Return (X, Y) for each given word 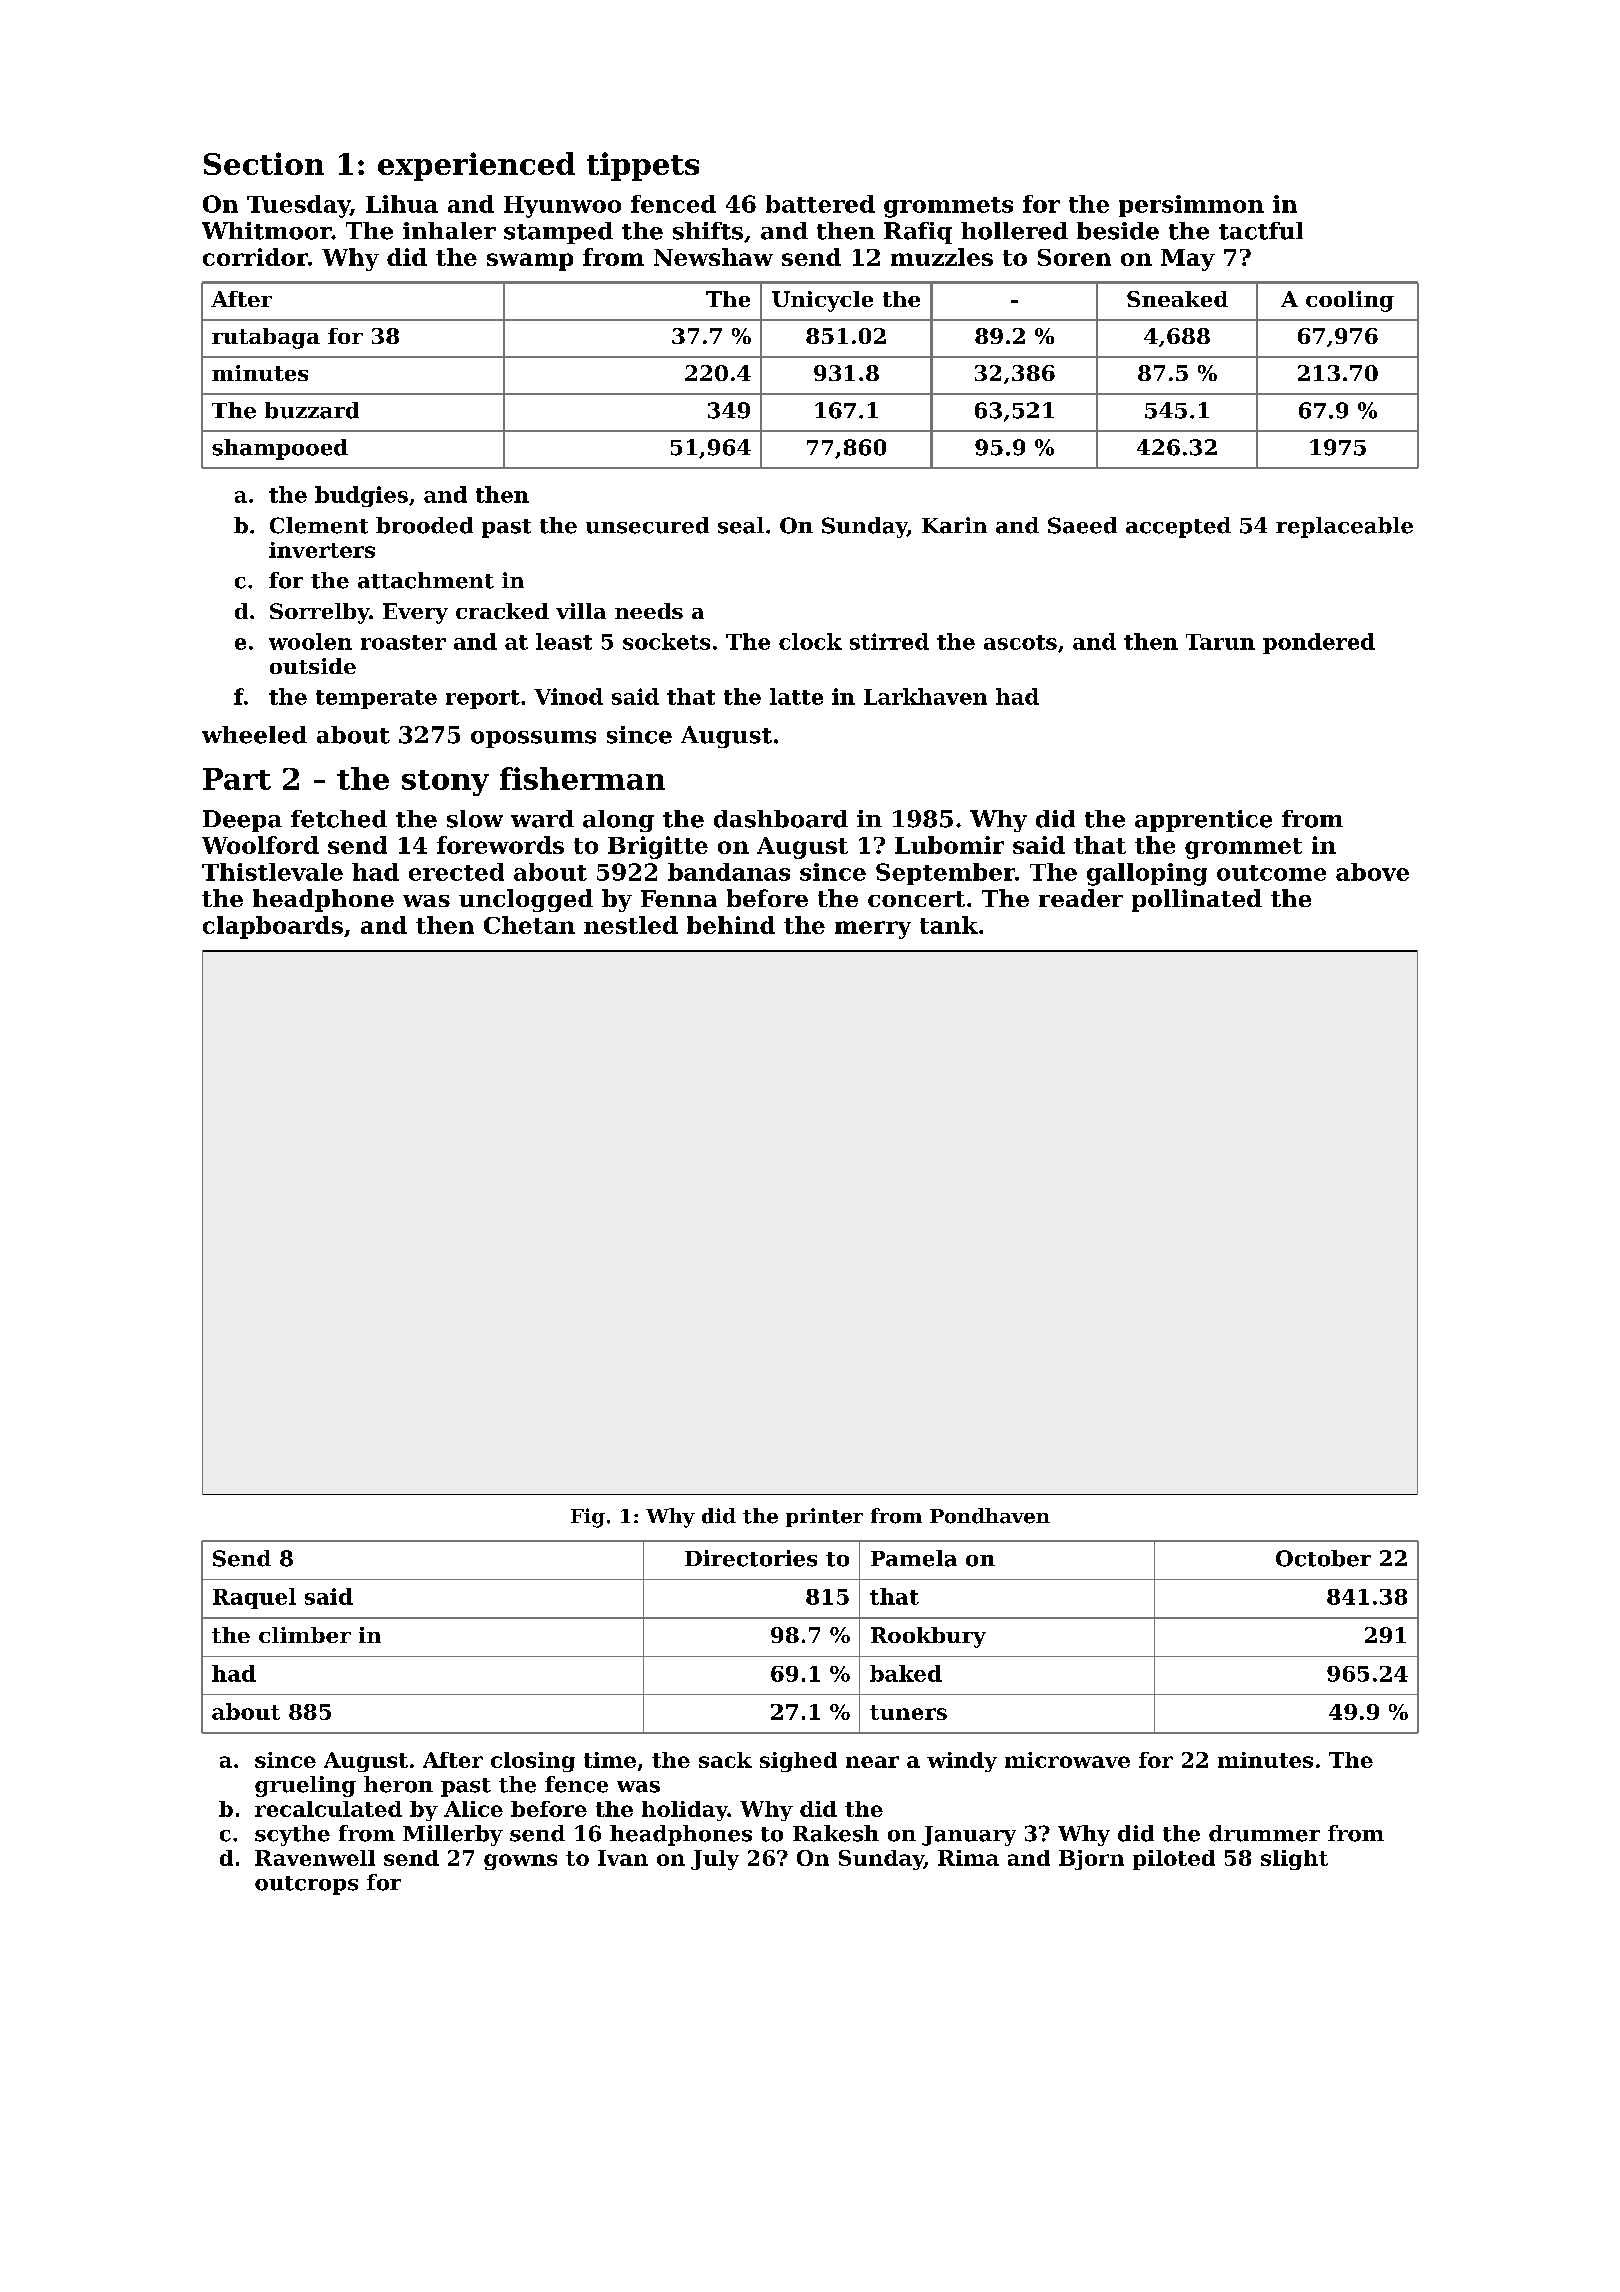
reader (1081, 898)
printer (824, 1517)
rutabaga (266, 338)
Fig (588, 1518)
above (1372, 872)
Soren (1074, 257)
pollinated (1197, 900)
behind (731, 925)
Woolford (260, 845)
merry (873, 930)
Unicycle (822, 301)
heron (398, 1784)
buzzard (312, 410)
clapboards (273, 927)
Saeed (1082, 525)
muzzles (942, 257)
